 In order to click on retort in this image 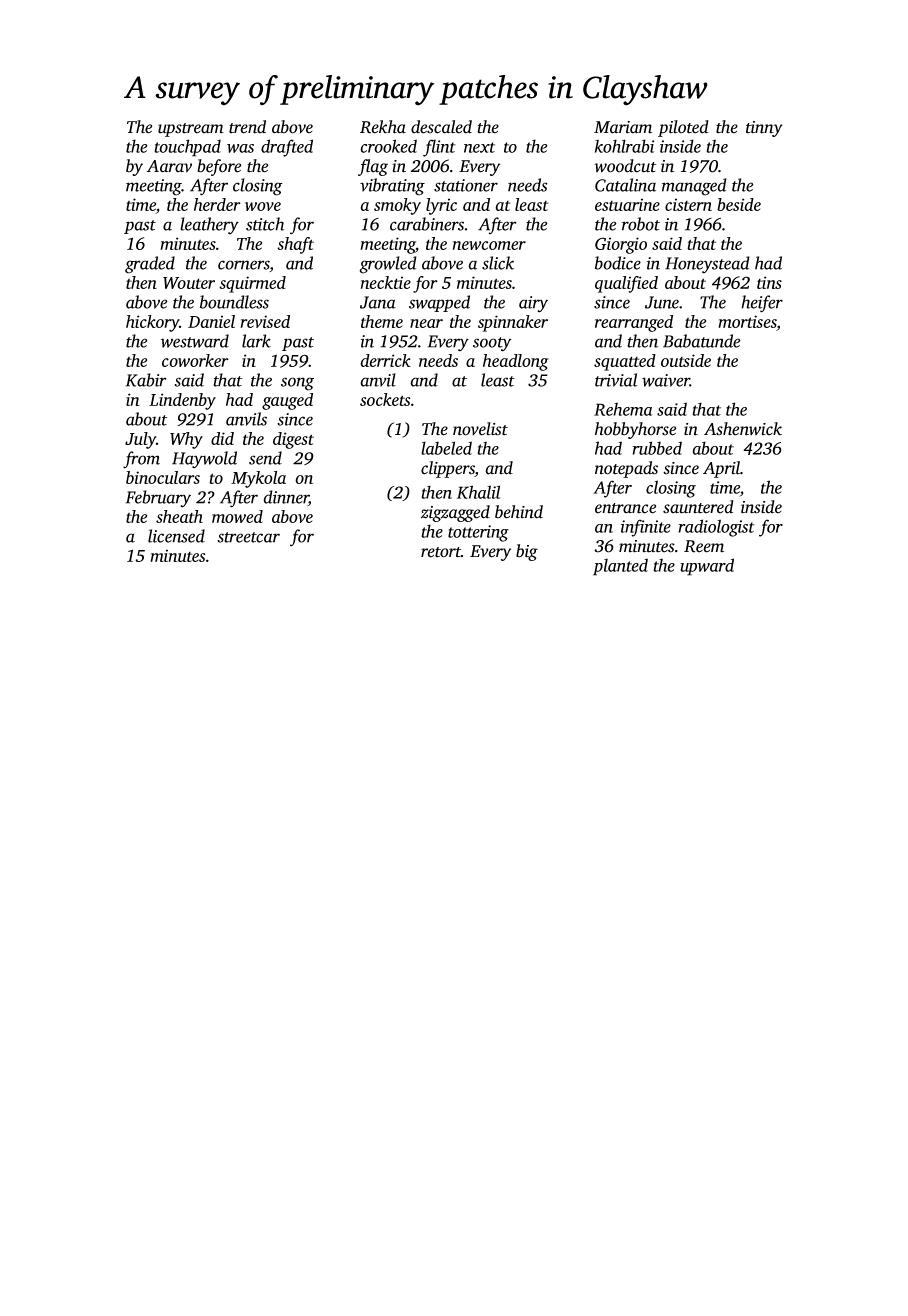, I will do `click(441, 552)`.
